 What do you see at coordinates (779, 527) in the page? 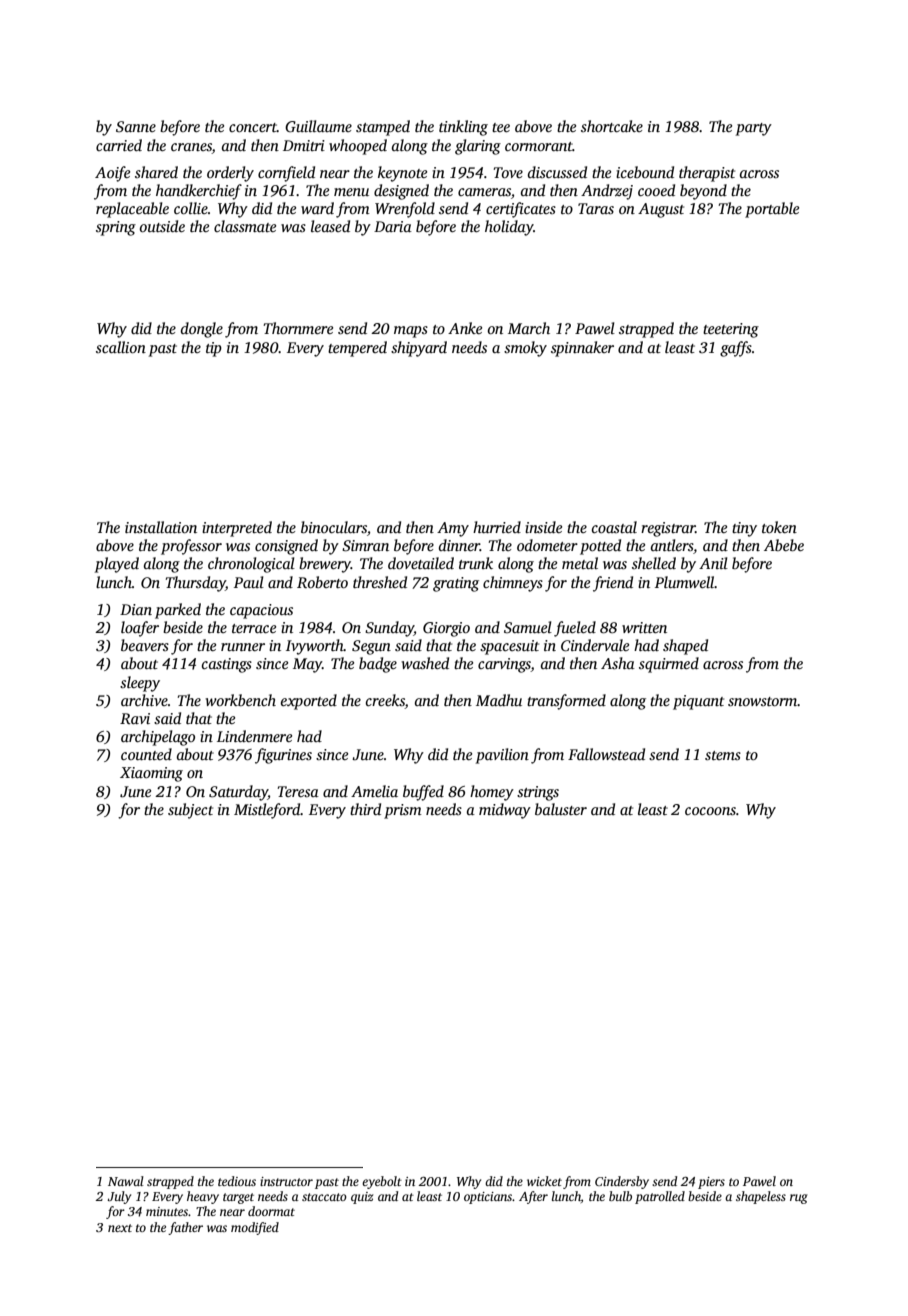
I see `token` at bounding box center [779, 527].
